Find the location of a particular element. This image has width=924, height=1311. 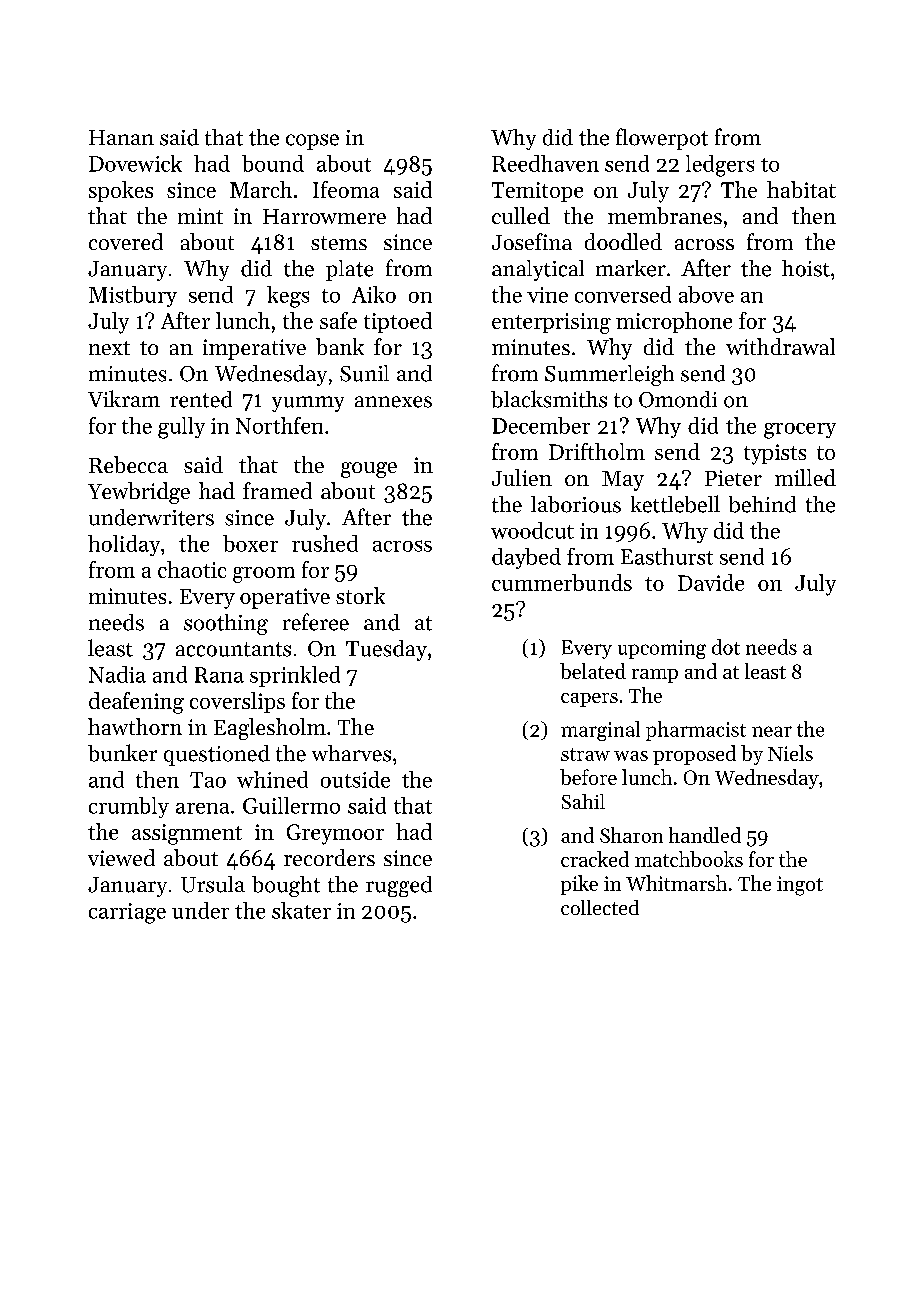

ingot is located at coordinates (800, 886).
